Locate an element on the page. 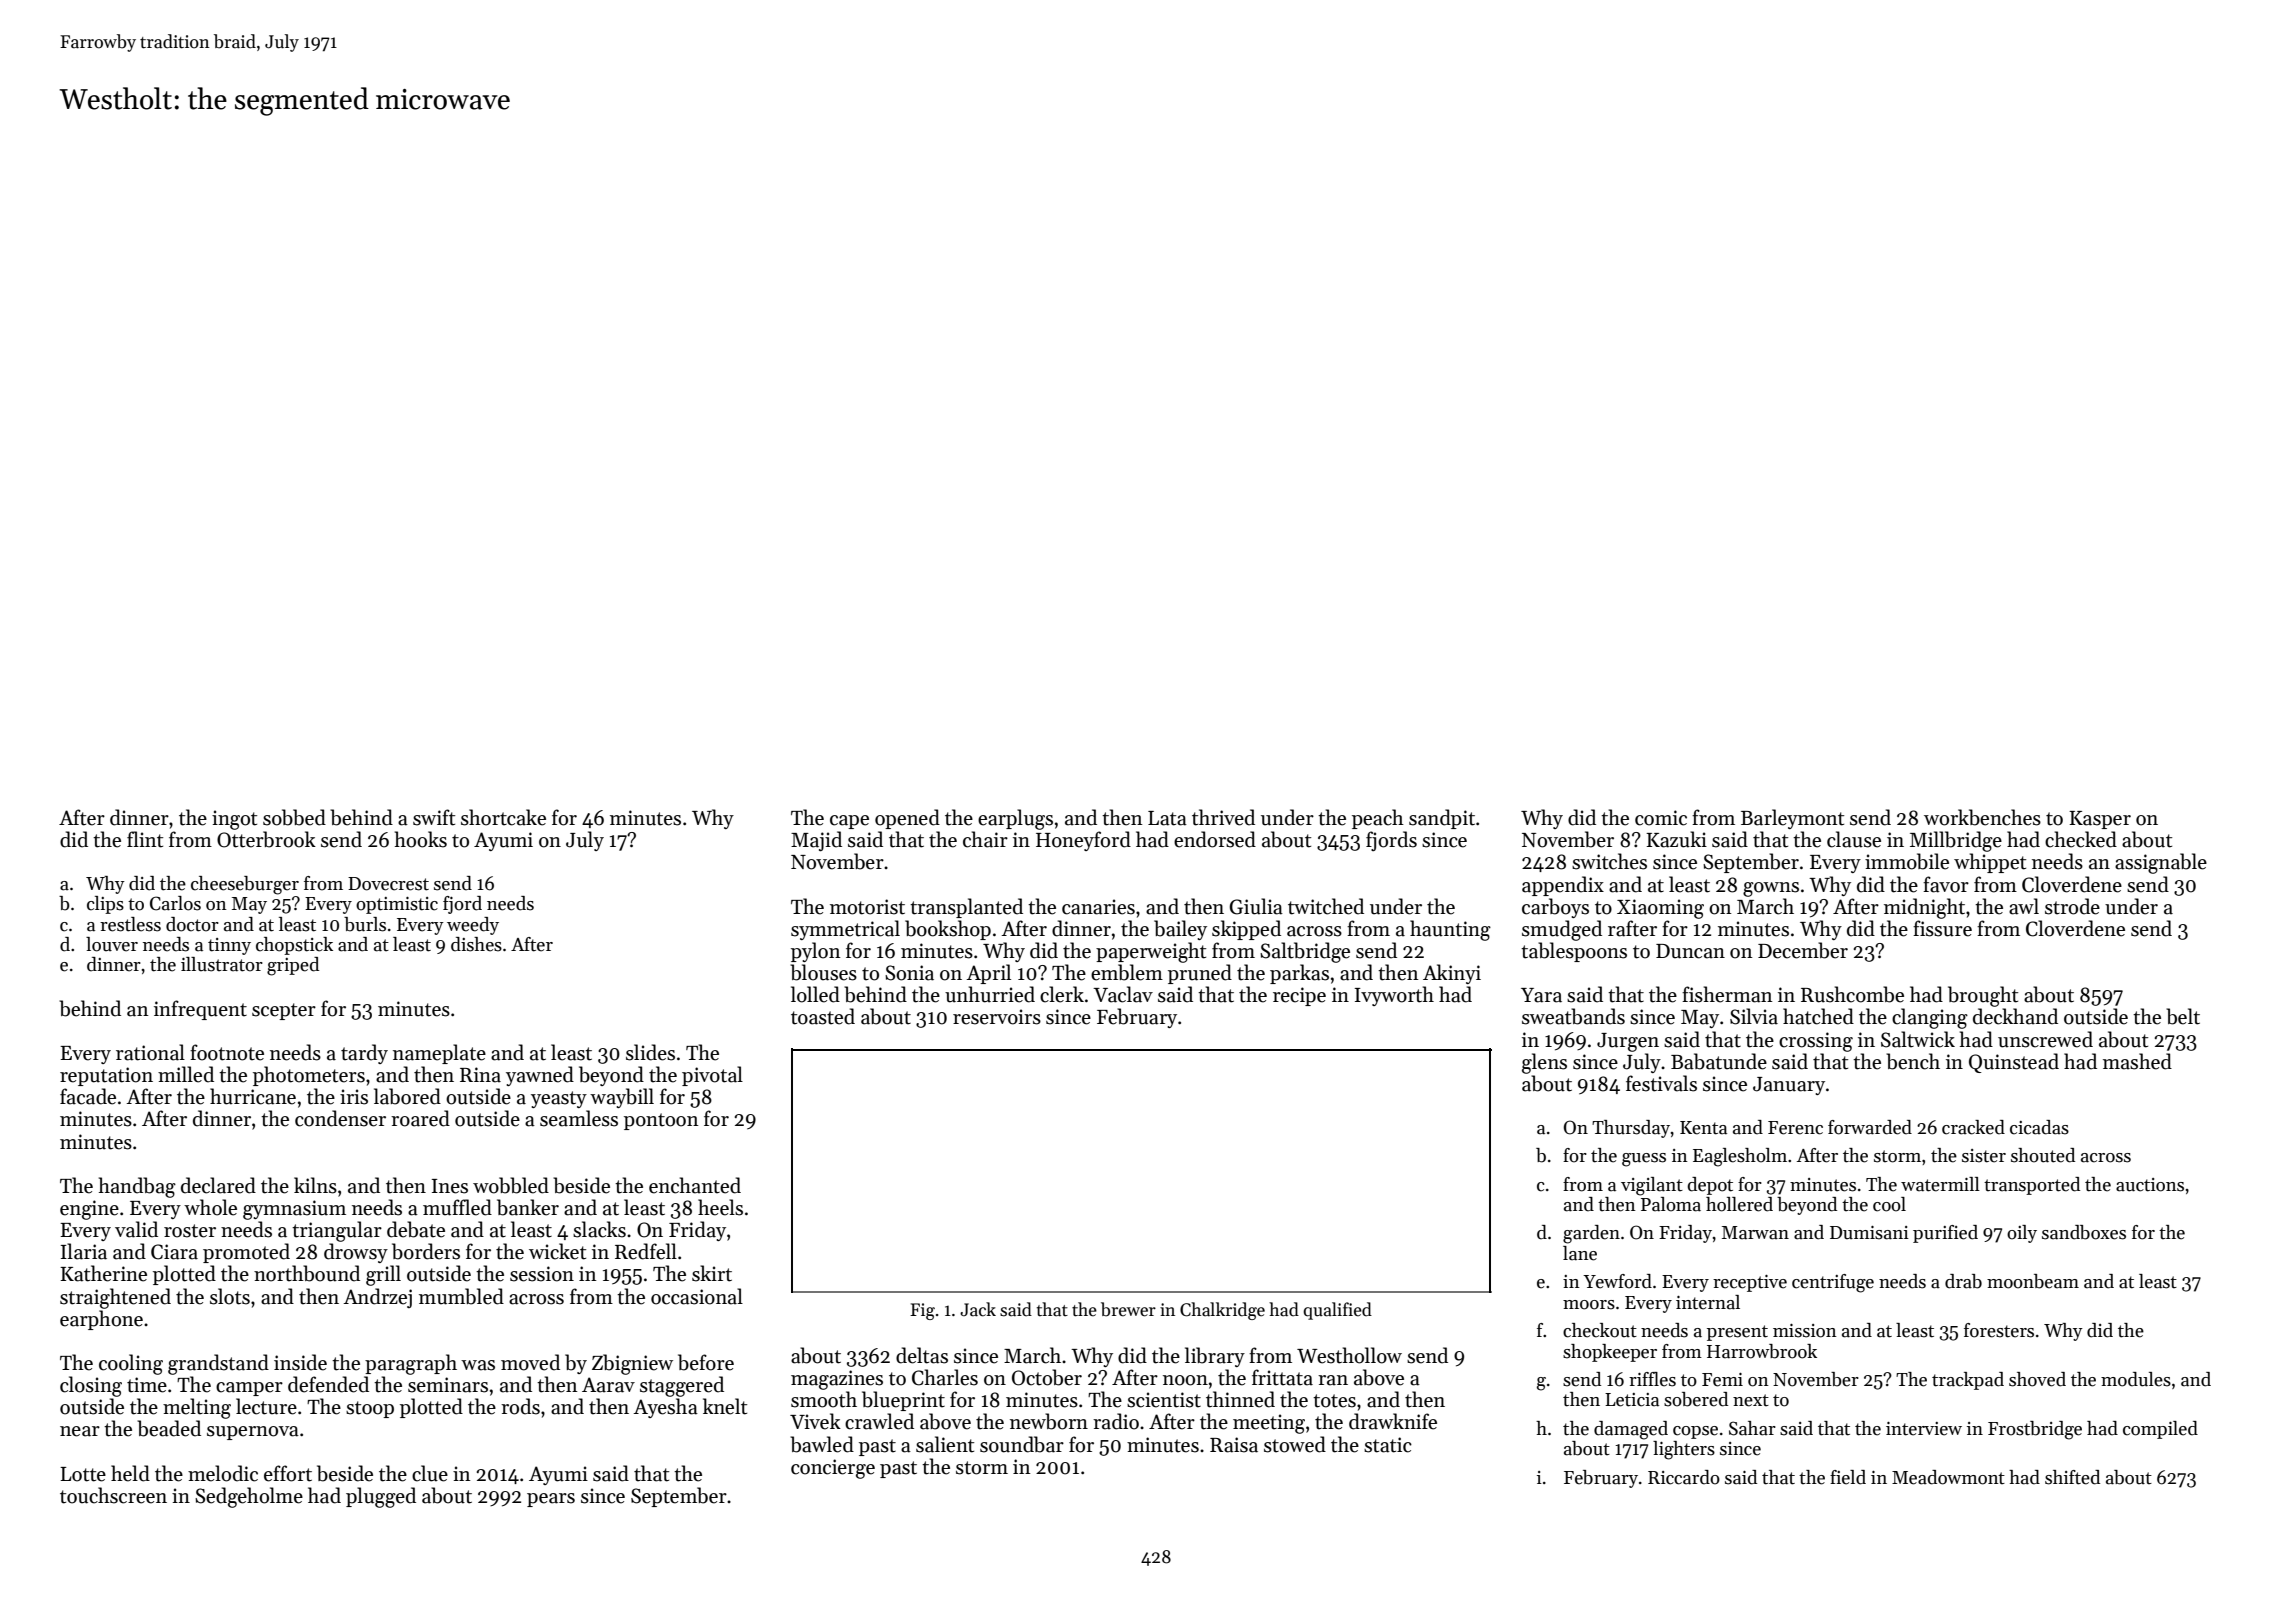 Image resolution: width=2282 pixels, height=1614 pixels. flint is located at coordinates (145, 839).
